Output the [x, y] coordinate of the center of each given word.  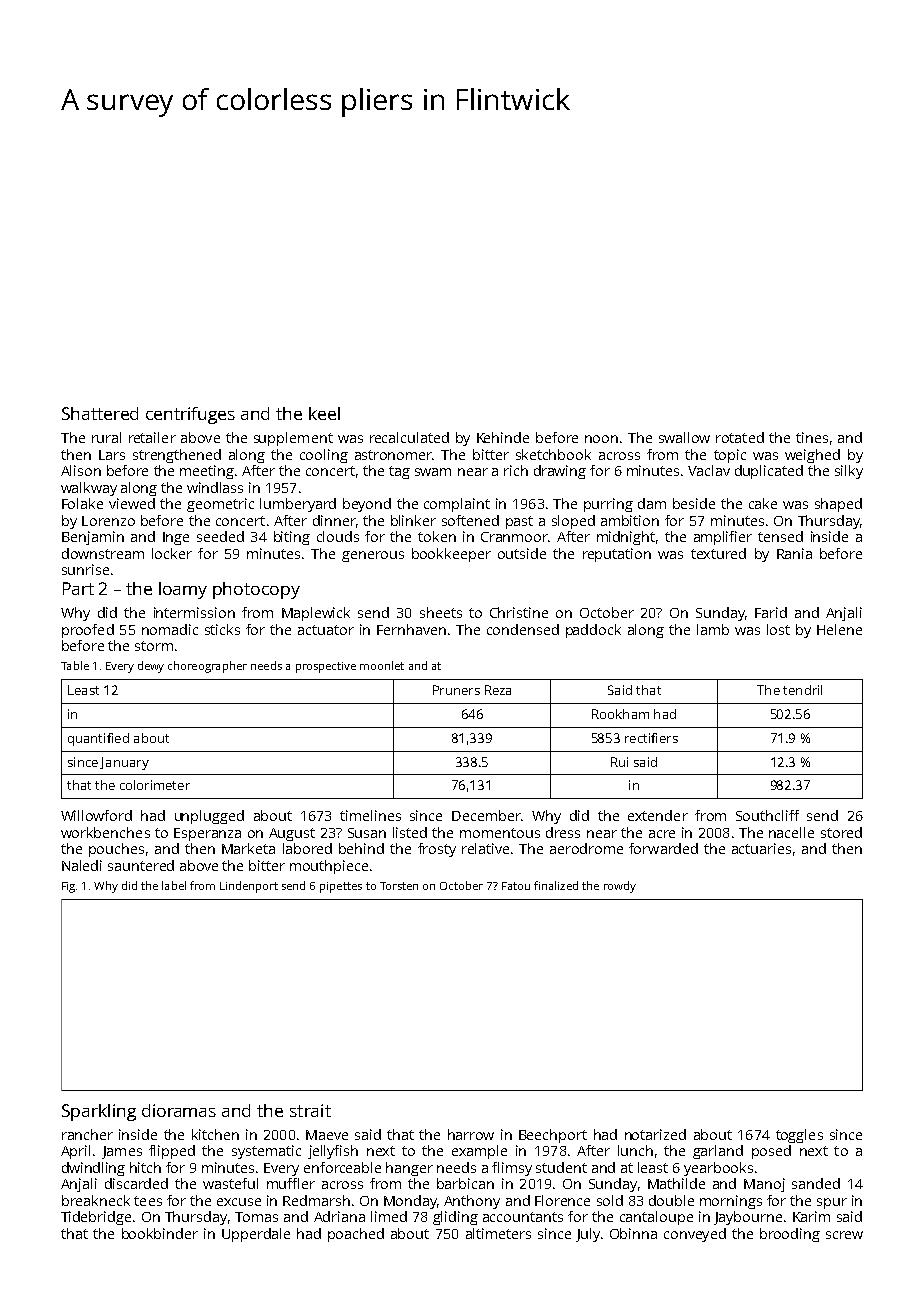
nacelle [791, 832]
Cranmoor [514, 537]
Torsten [399, 886]
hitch [145, 1167]
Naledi [82, 865]
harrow [471, 1134]
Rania [794, 553]
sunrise [85, 569]
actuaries [761, 848]
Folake [82, 503]
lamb [713, 629]
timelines [370, 815]
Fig [68, 887]
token [437, 536]
